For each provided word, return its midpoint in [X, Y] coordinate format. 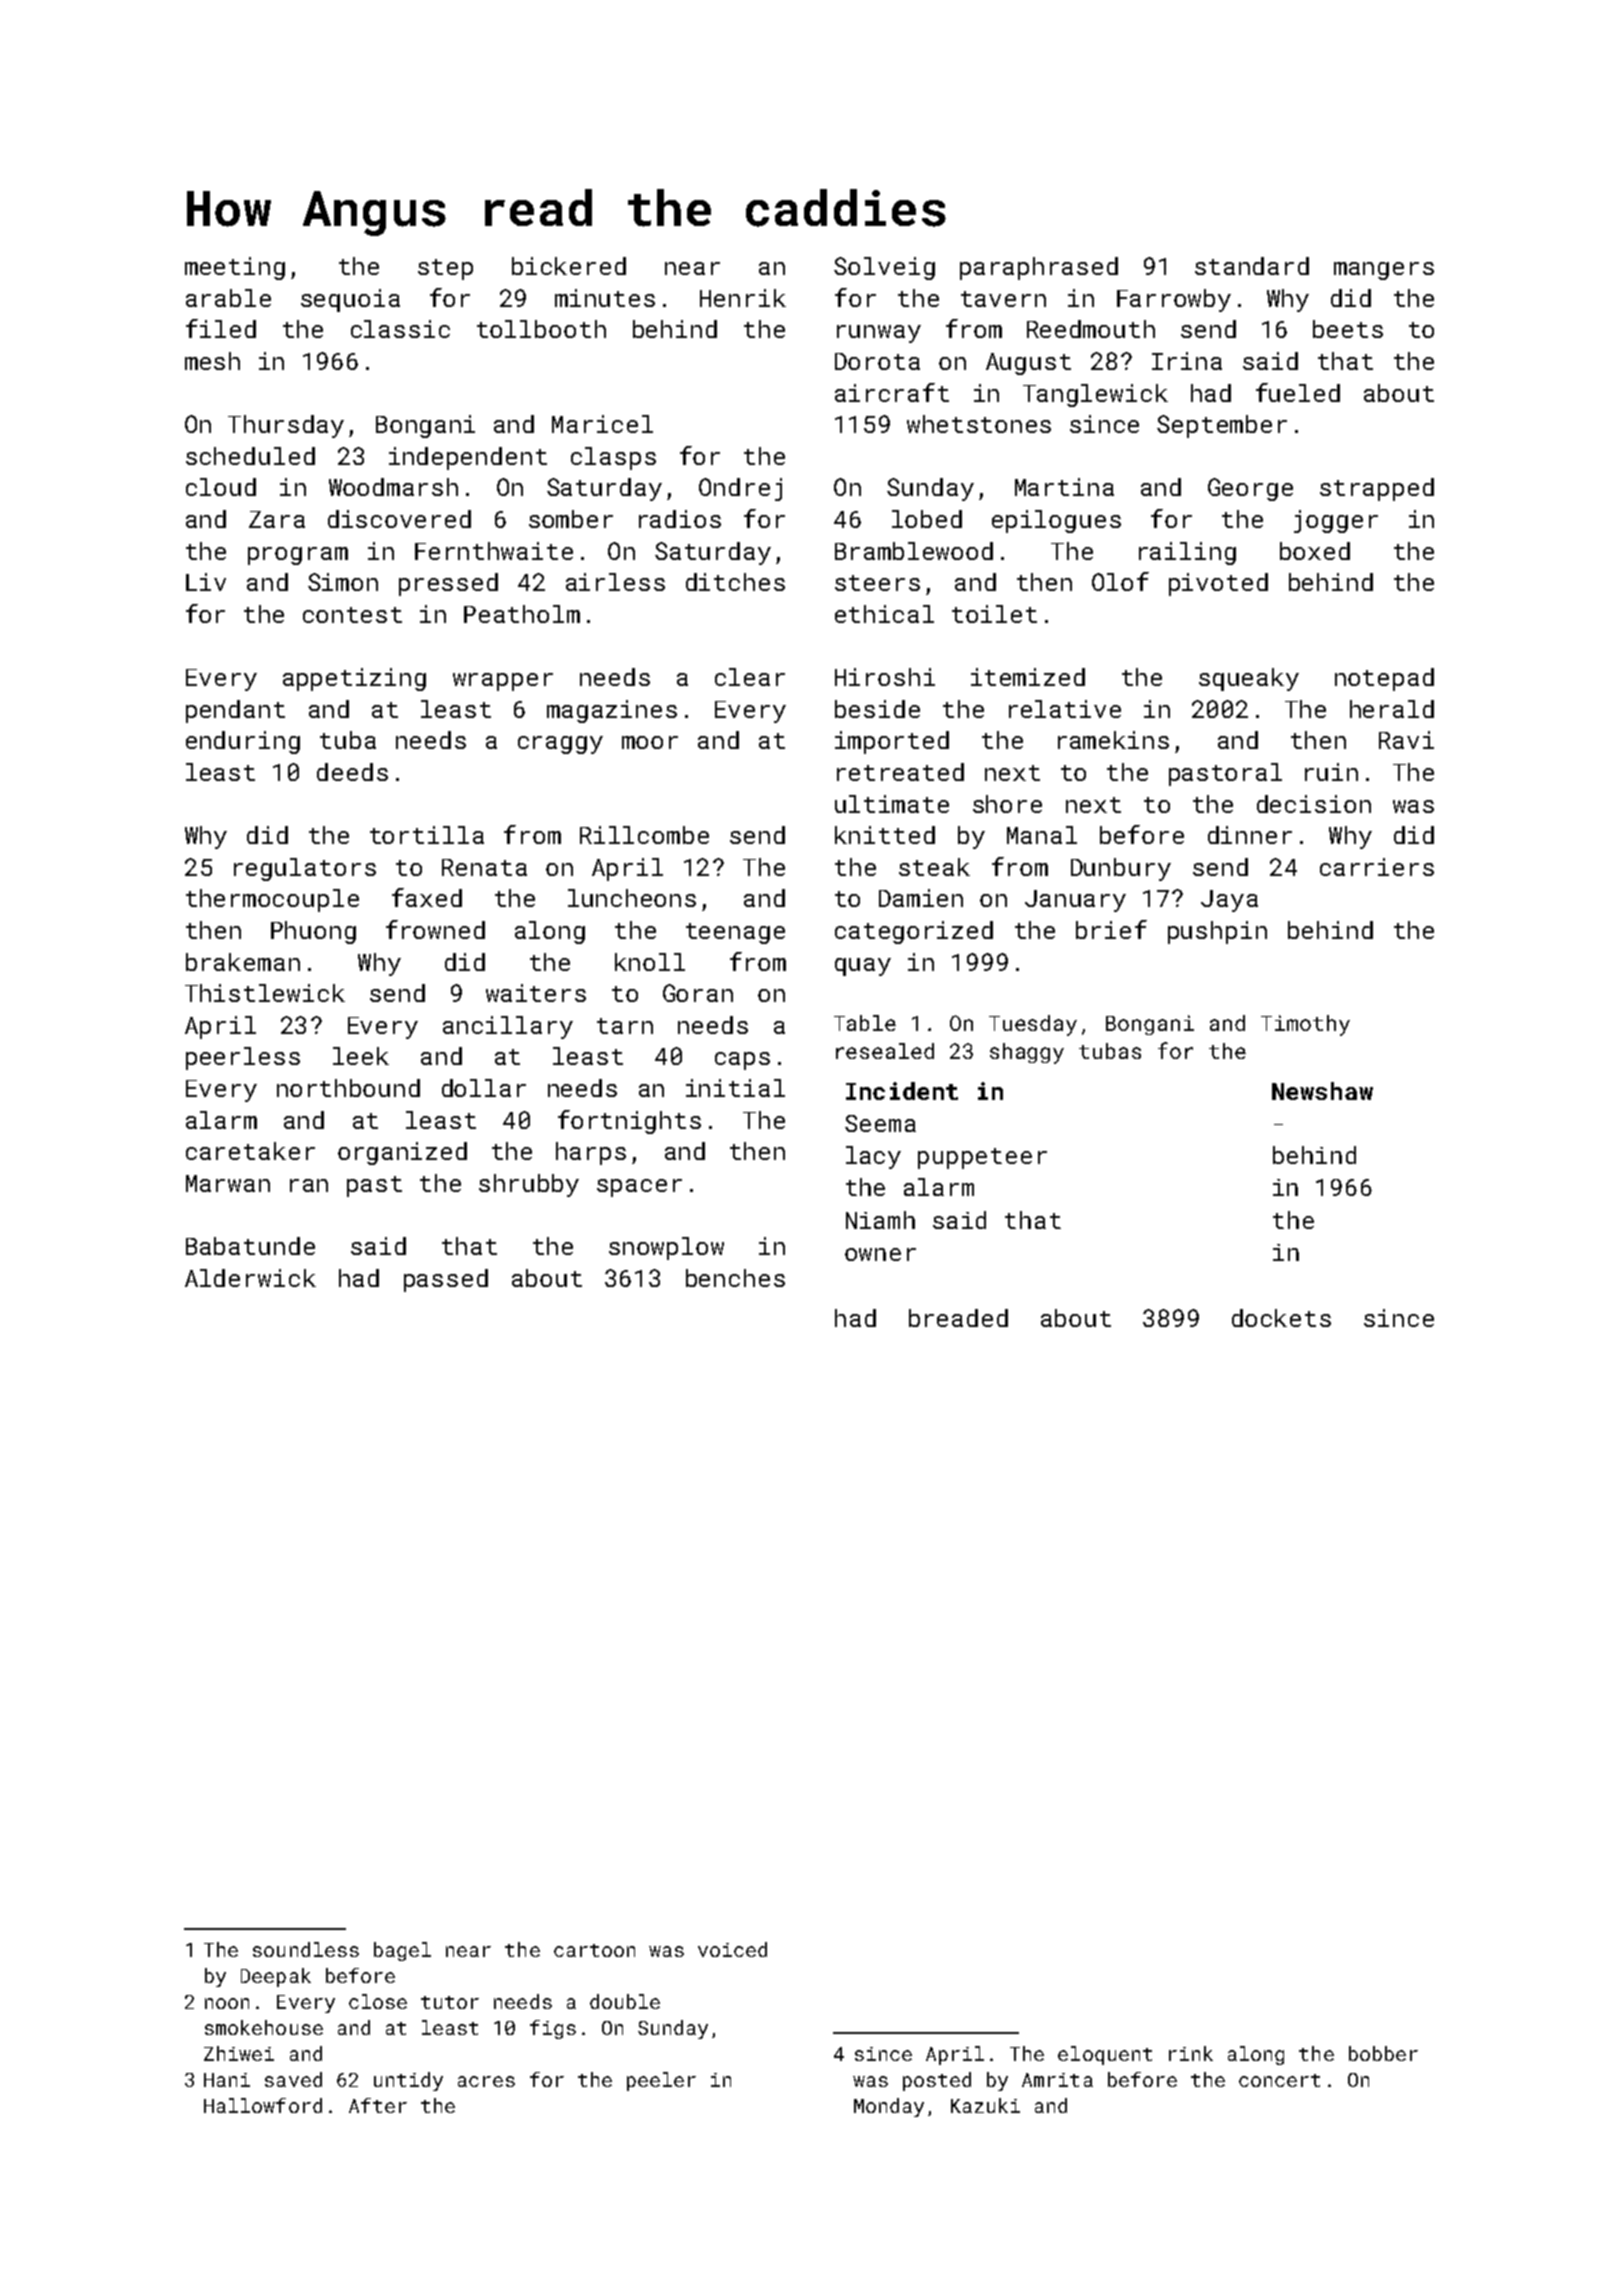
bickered [569, 266]
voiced [732, 1949]
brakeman [243, 962]
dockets [1281, 1318]
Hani [227, 2080]
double [625, 2001]
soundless [306, 1949]
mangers [1384, 271]
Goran [698, 993]
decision [1314, 804]
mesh [212, 361]
